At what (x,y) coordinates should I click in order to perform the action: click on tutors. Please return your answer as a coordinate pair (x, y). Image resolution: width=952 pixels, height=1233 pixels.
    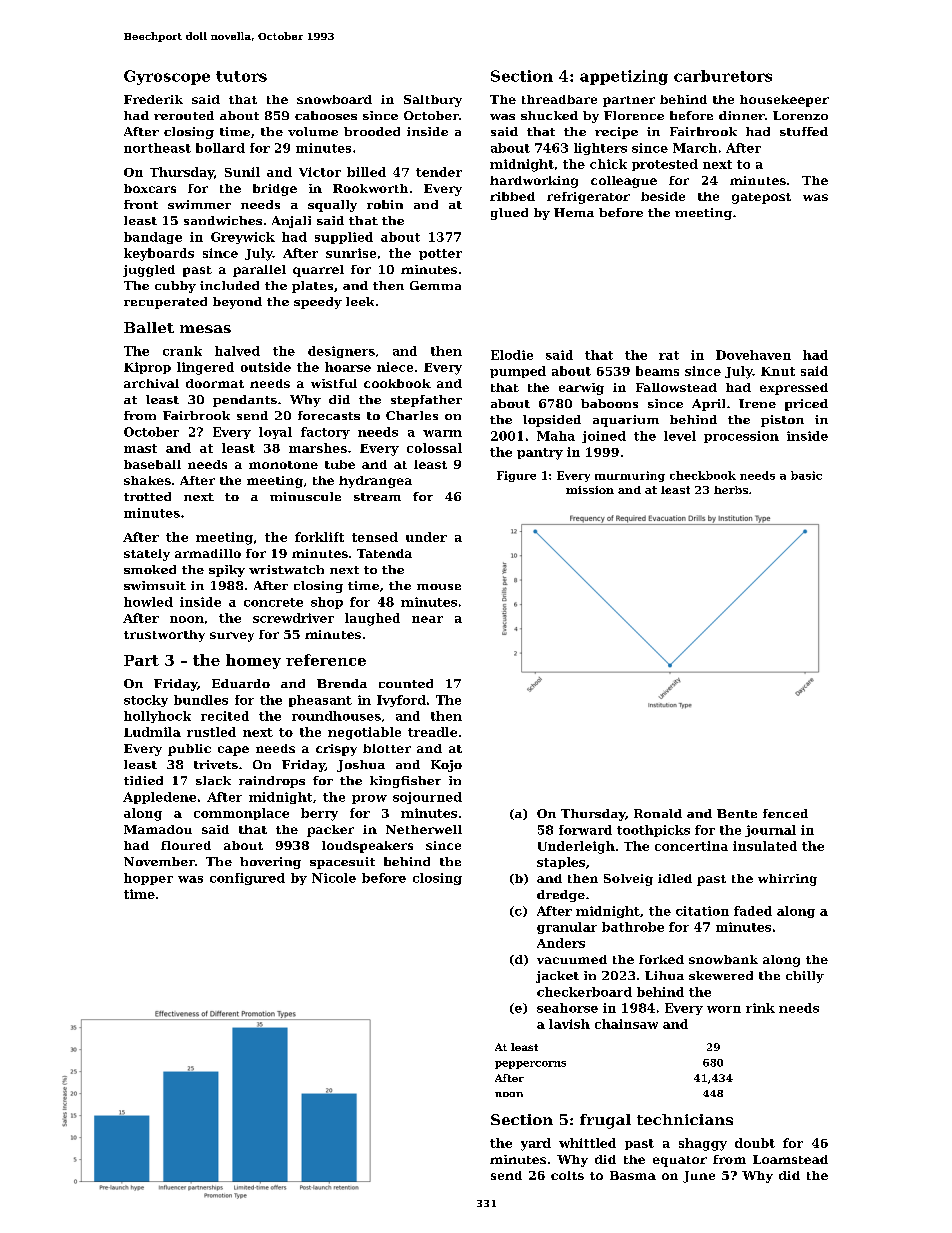
    Looking at the image, I should click on (241, 76).
